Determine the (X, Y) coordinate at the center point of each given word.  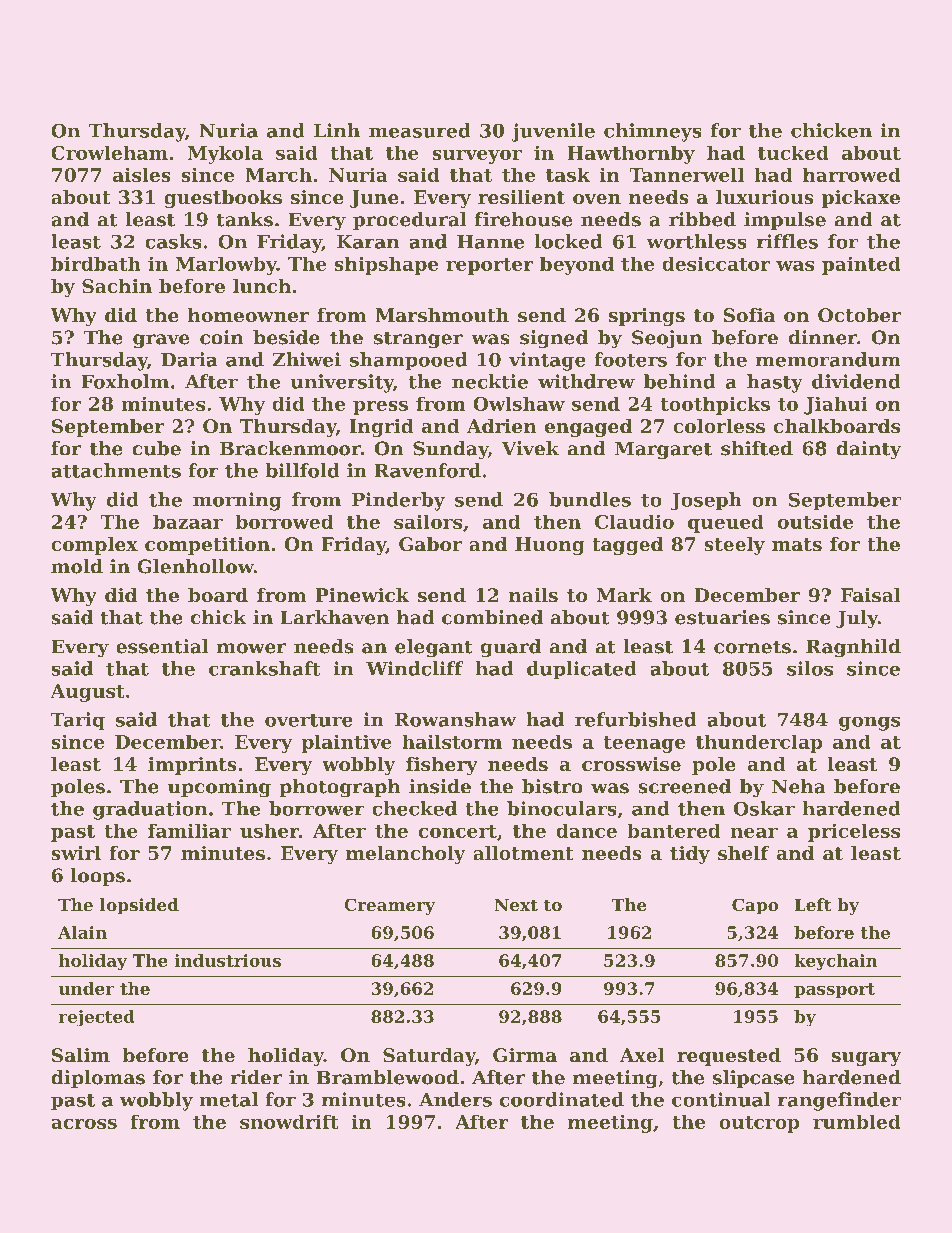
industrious (227, 960)
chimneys (653, 132)
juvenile (553, 132)
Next (516, 904)
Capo (755, 906)
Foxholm (125, 381)
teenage (644, 744)
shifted (757, 448)
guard (511, 648)
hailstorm (452, 741)
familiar (189, 830)
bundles (590, 499)
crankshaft (265, 668)
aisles (142, 174)
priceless (854, 832)
